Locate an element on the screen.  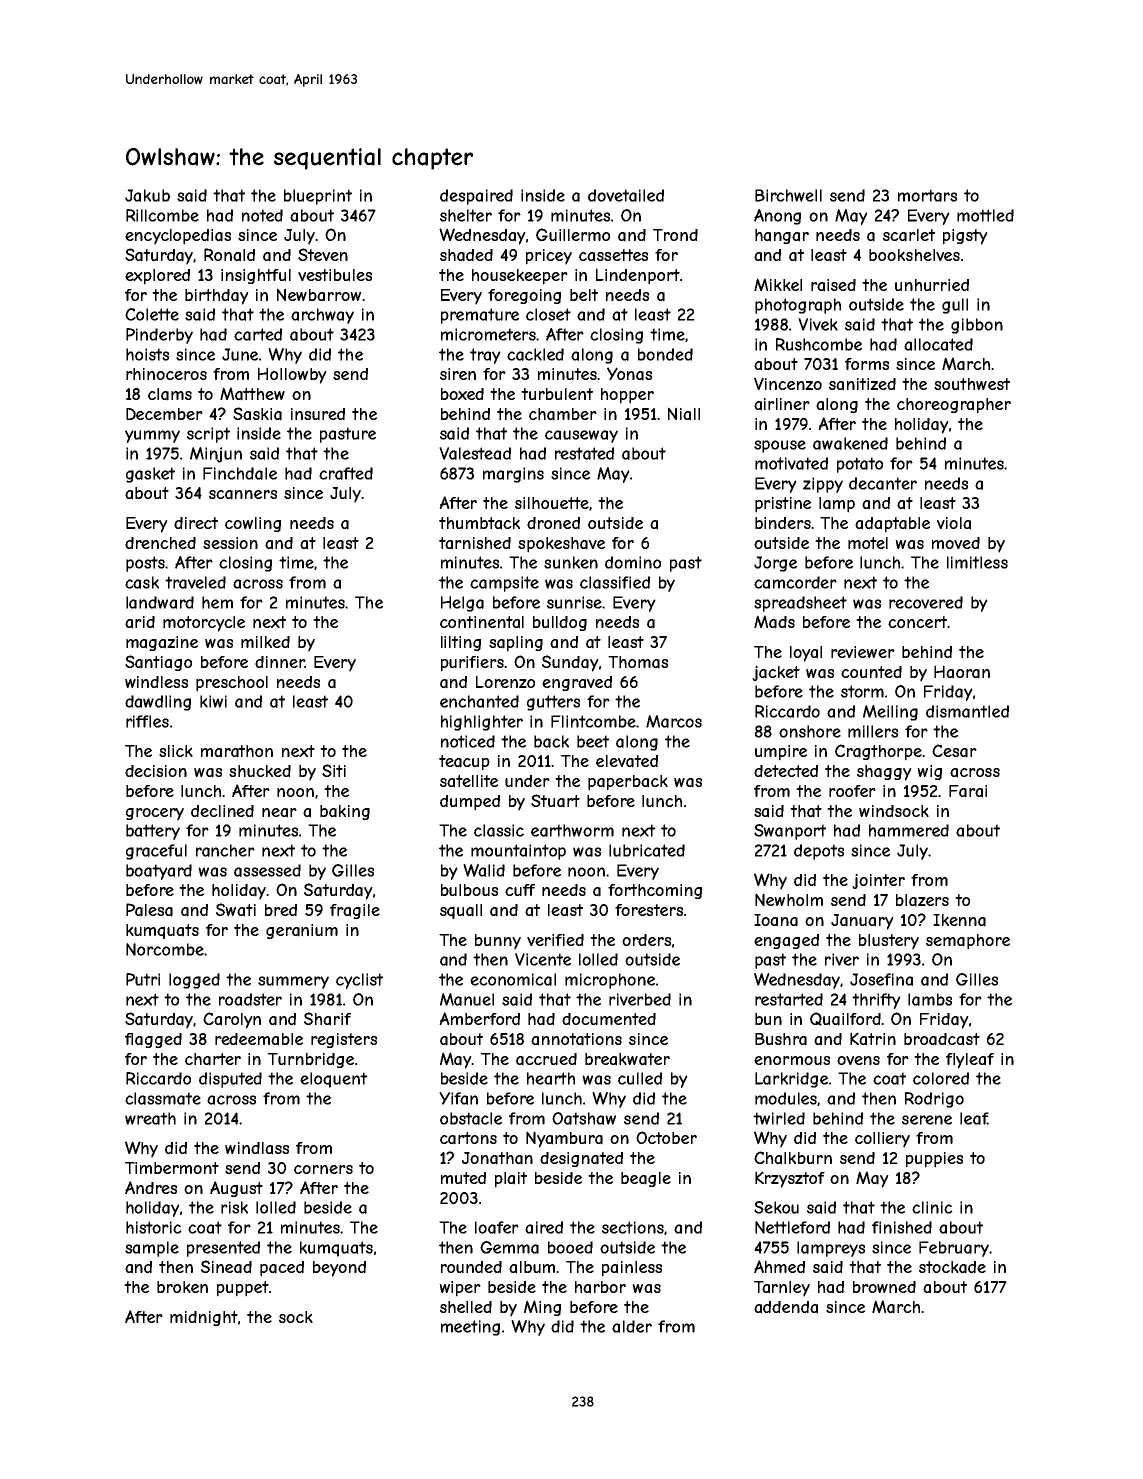
carted is located at coordinates (258, 334).
